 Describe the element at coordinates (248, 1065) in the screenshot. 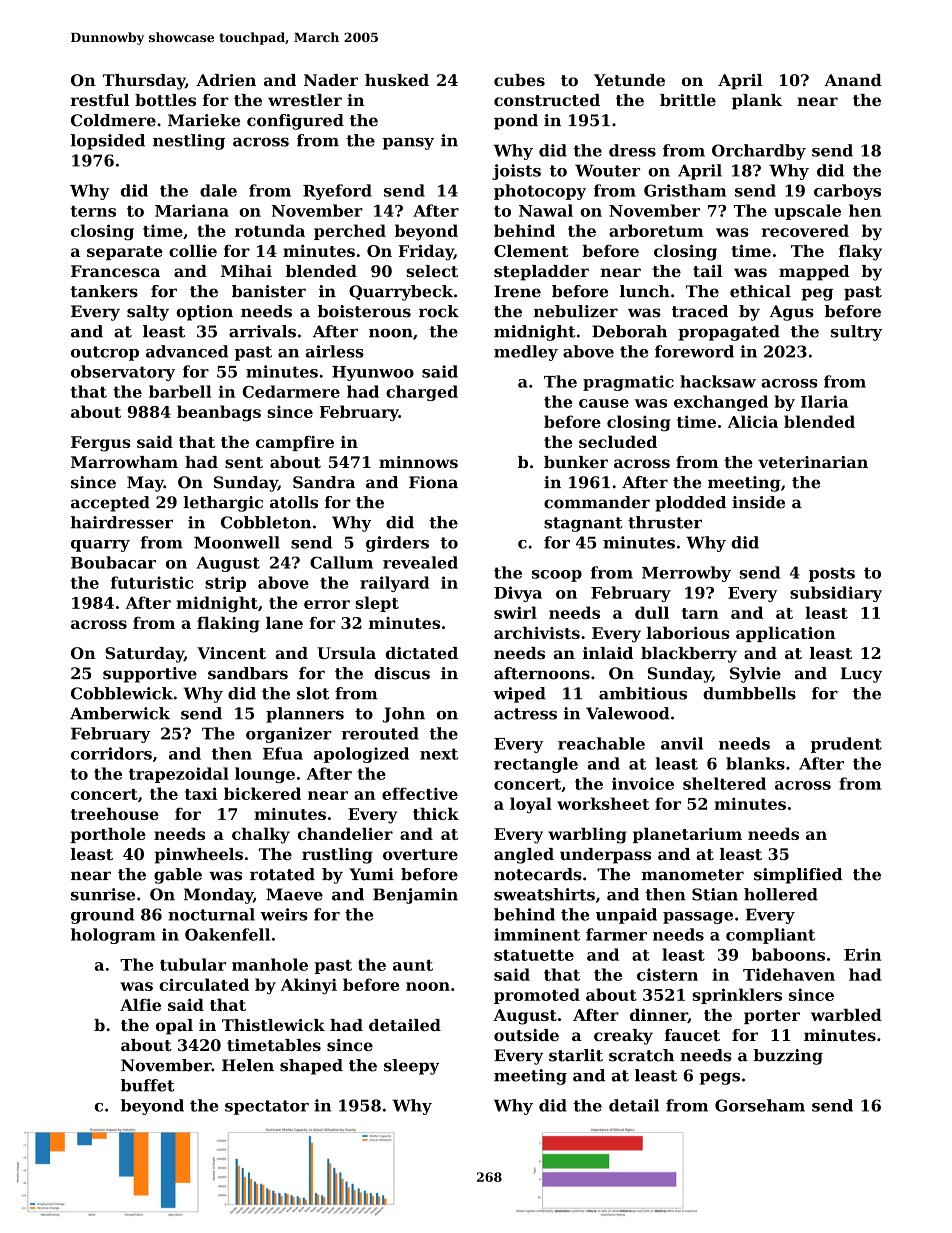

I see `Helen` at that location.
